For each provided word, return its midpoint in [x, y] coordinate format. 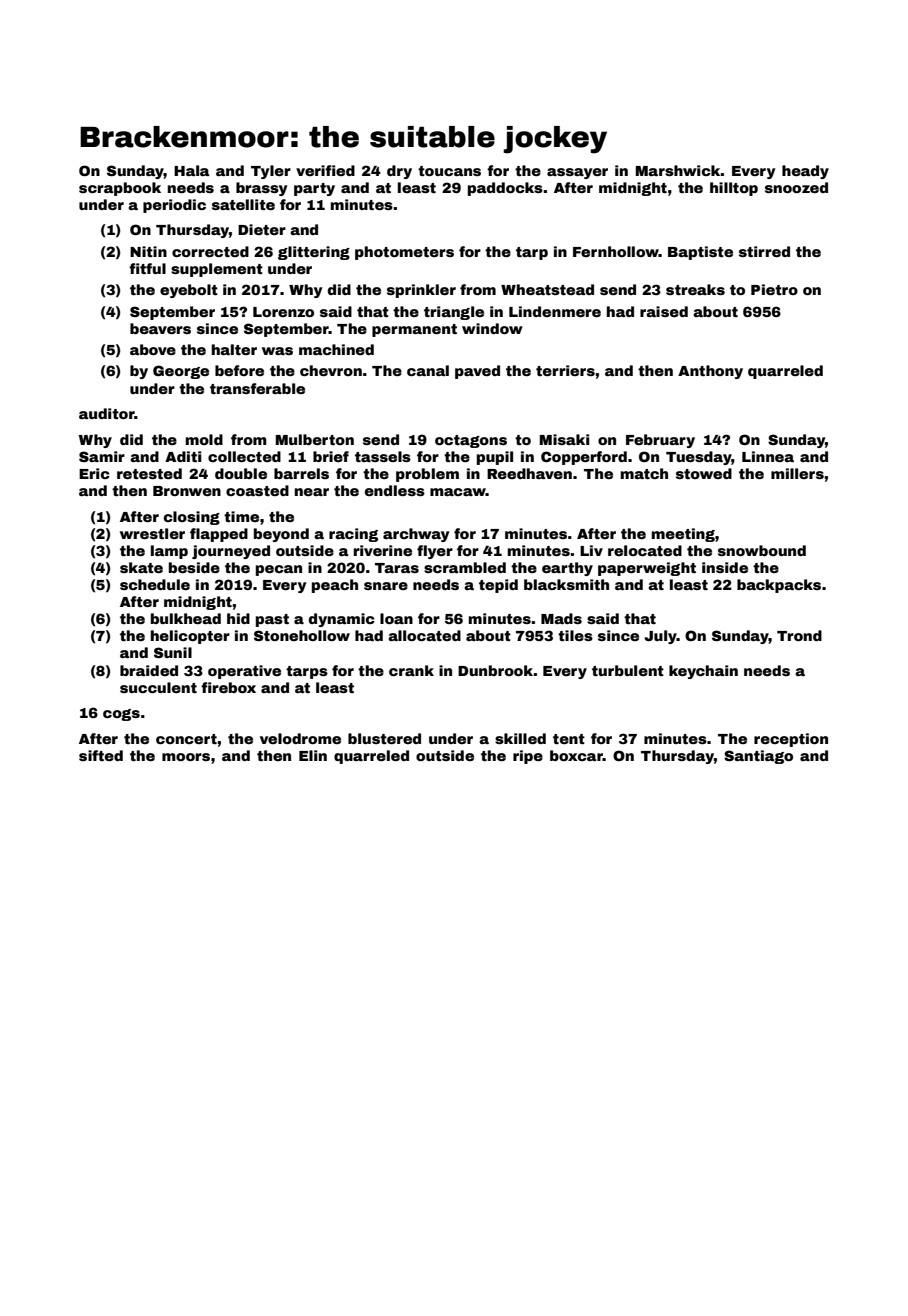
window [492, 328]
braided [149, 670]
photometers [404, 253]
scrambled [465, 567]
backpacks [779, 586]
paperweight [647, 569]
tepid [498, 586]
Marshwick [678, 170]
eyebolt [189, 291]
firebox [228, 687]
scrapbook [120, 189]
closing [192, 518]
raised [664, 311]
